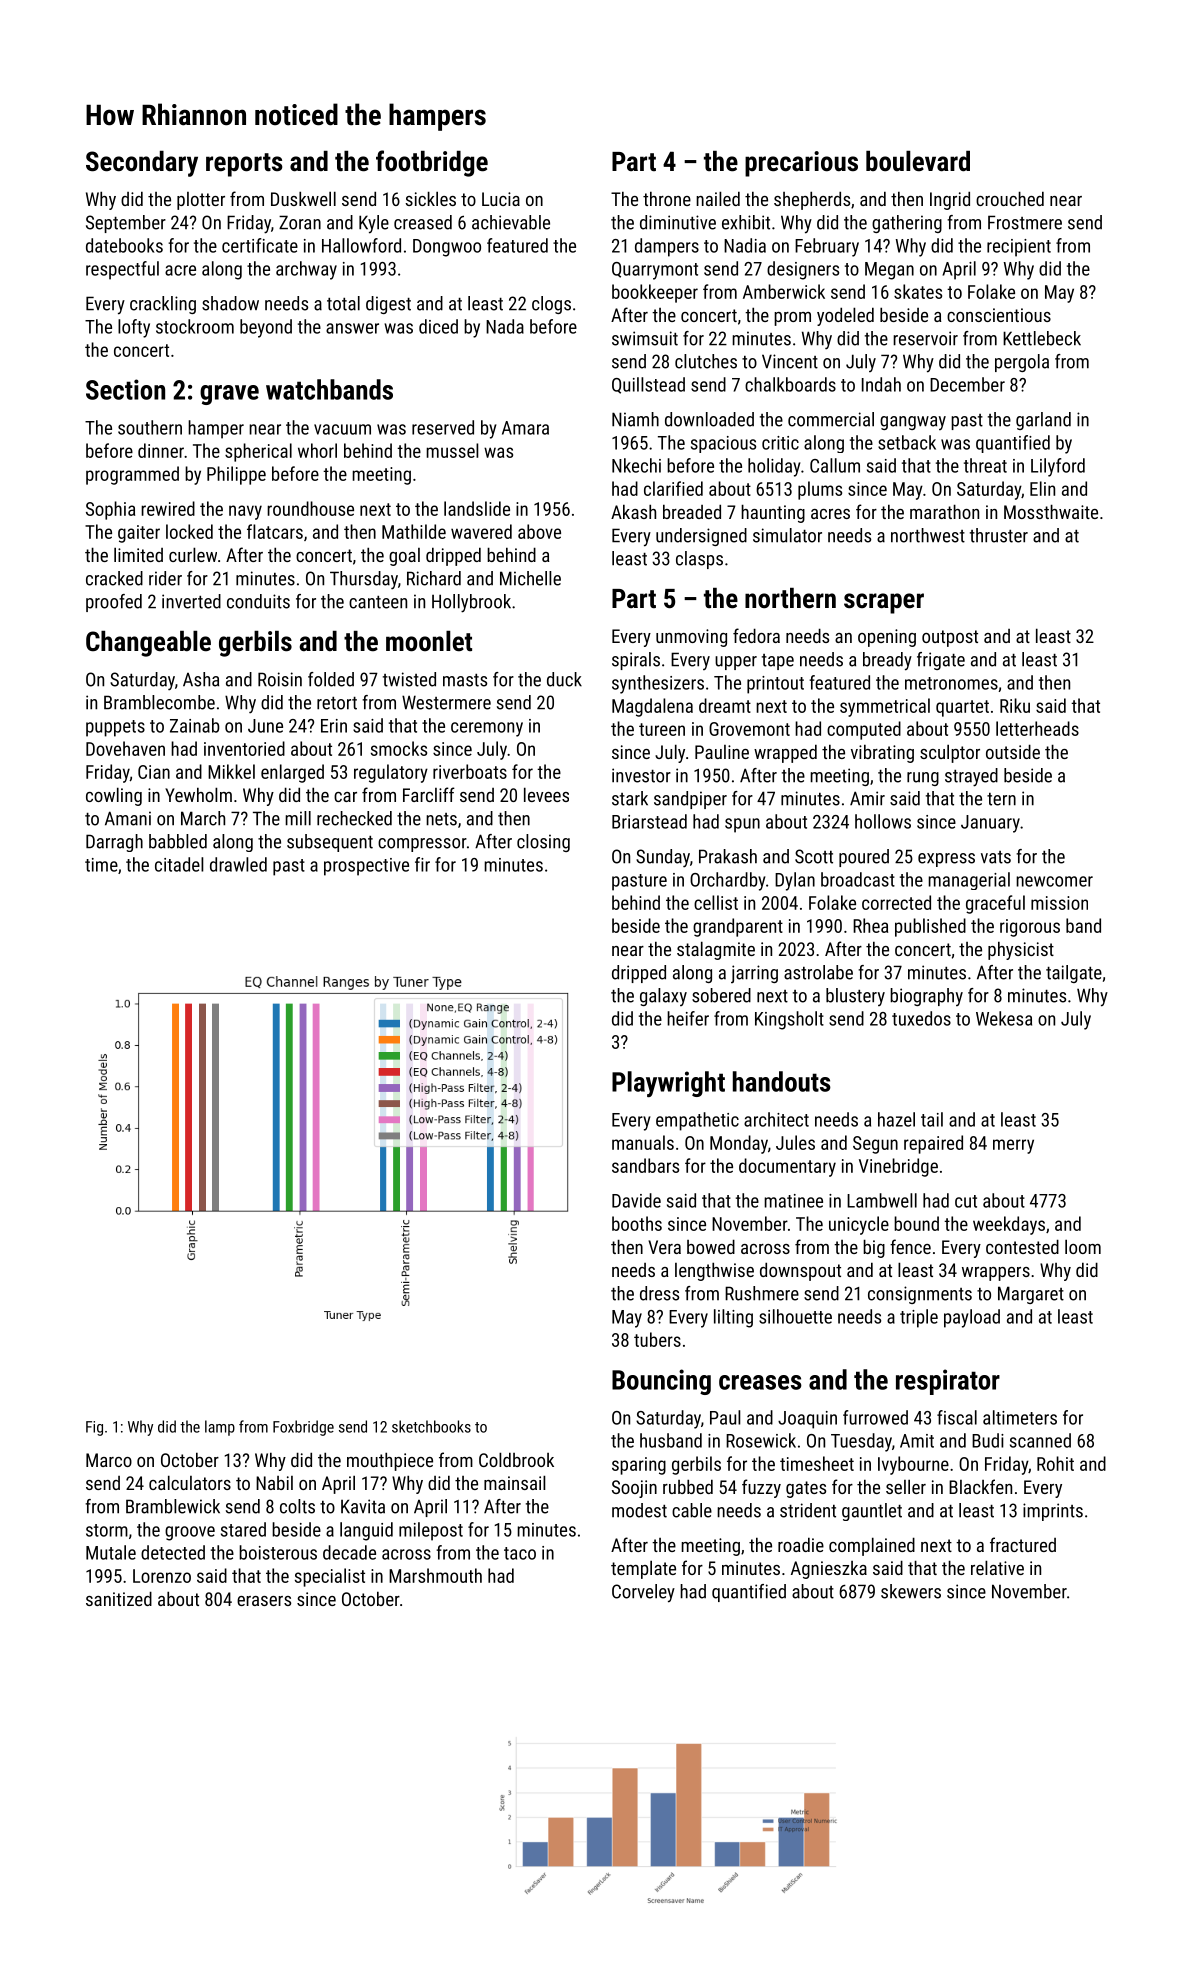 The image size is (1193, 1964). What do you see at coordinates (434, 578) in the screenshot?
I see `Richard` at bounding box center [434, 578].
